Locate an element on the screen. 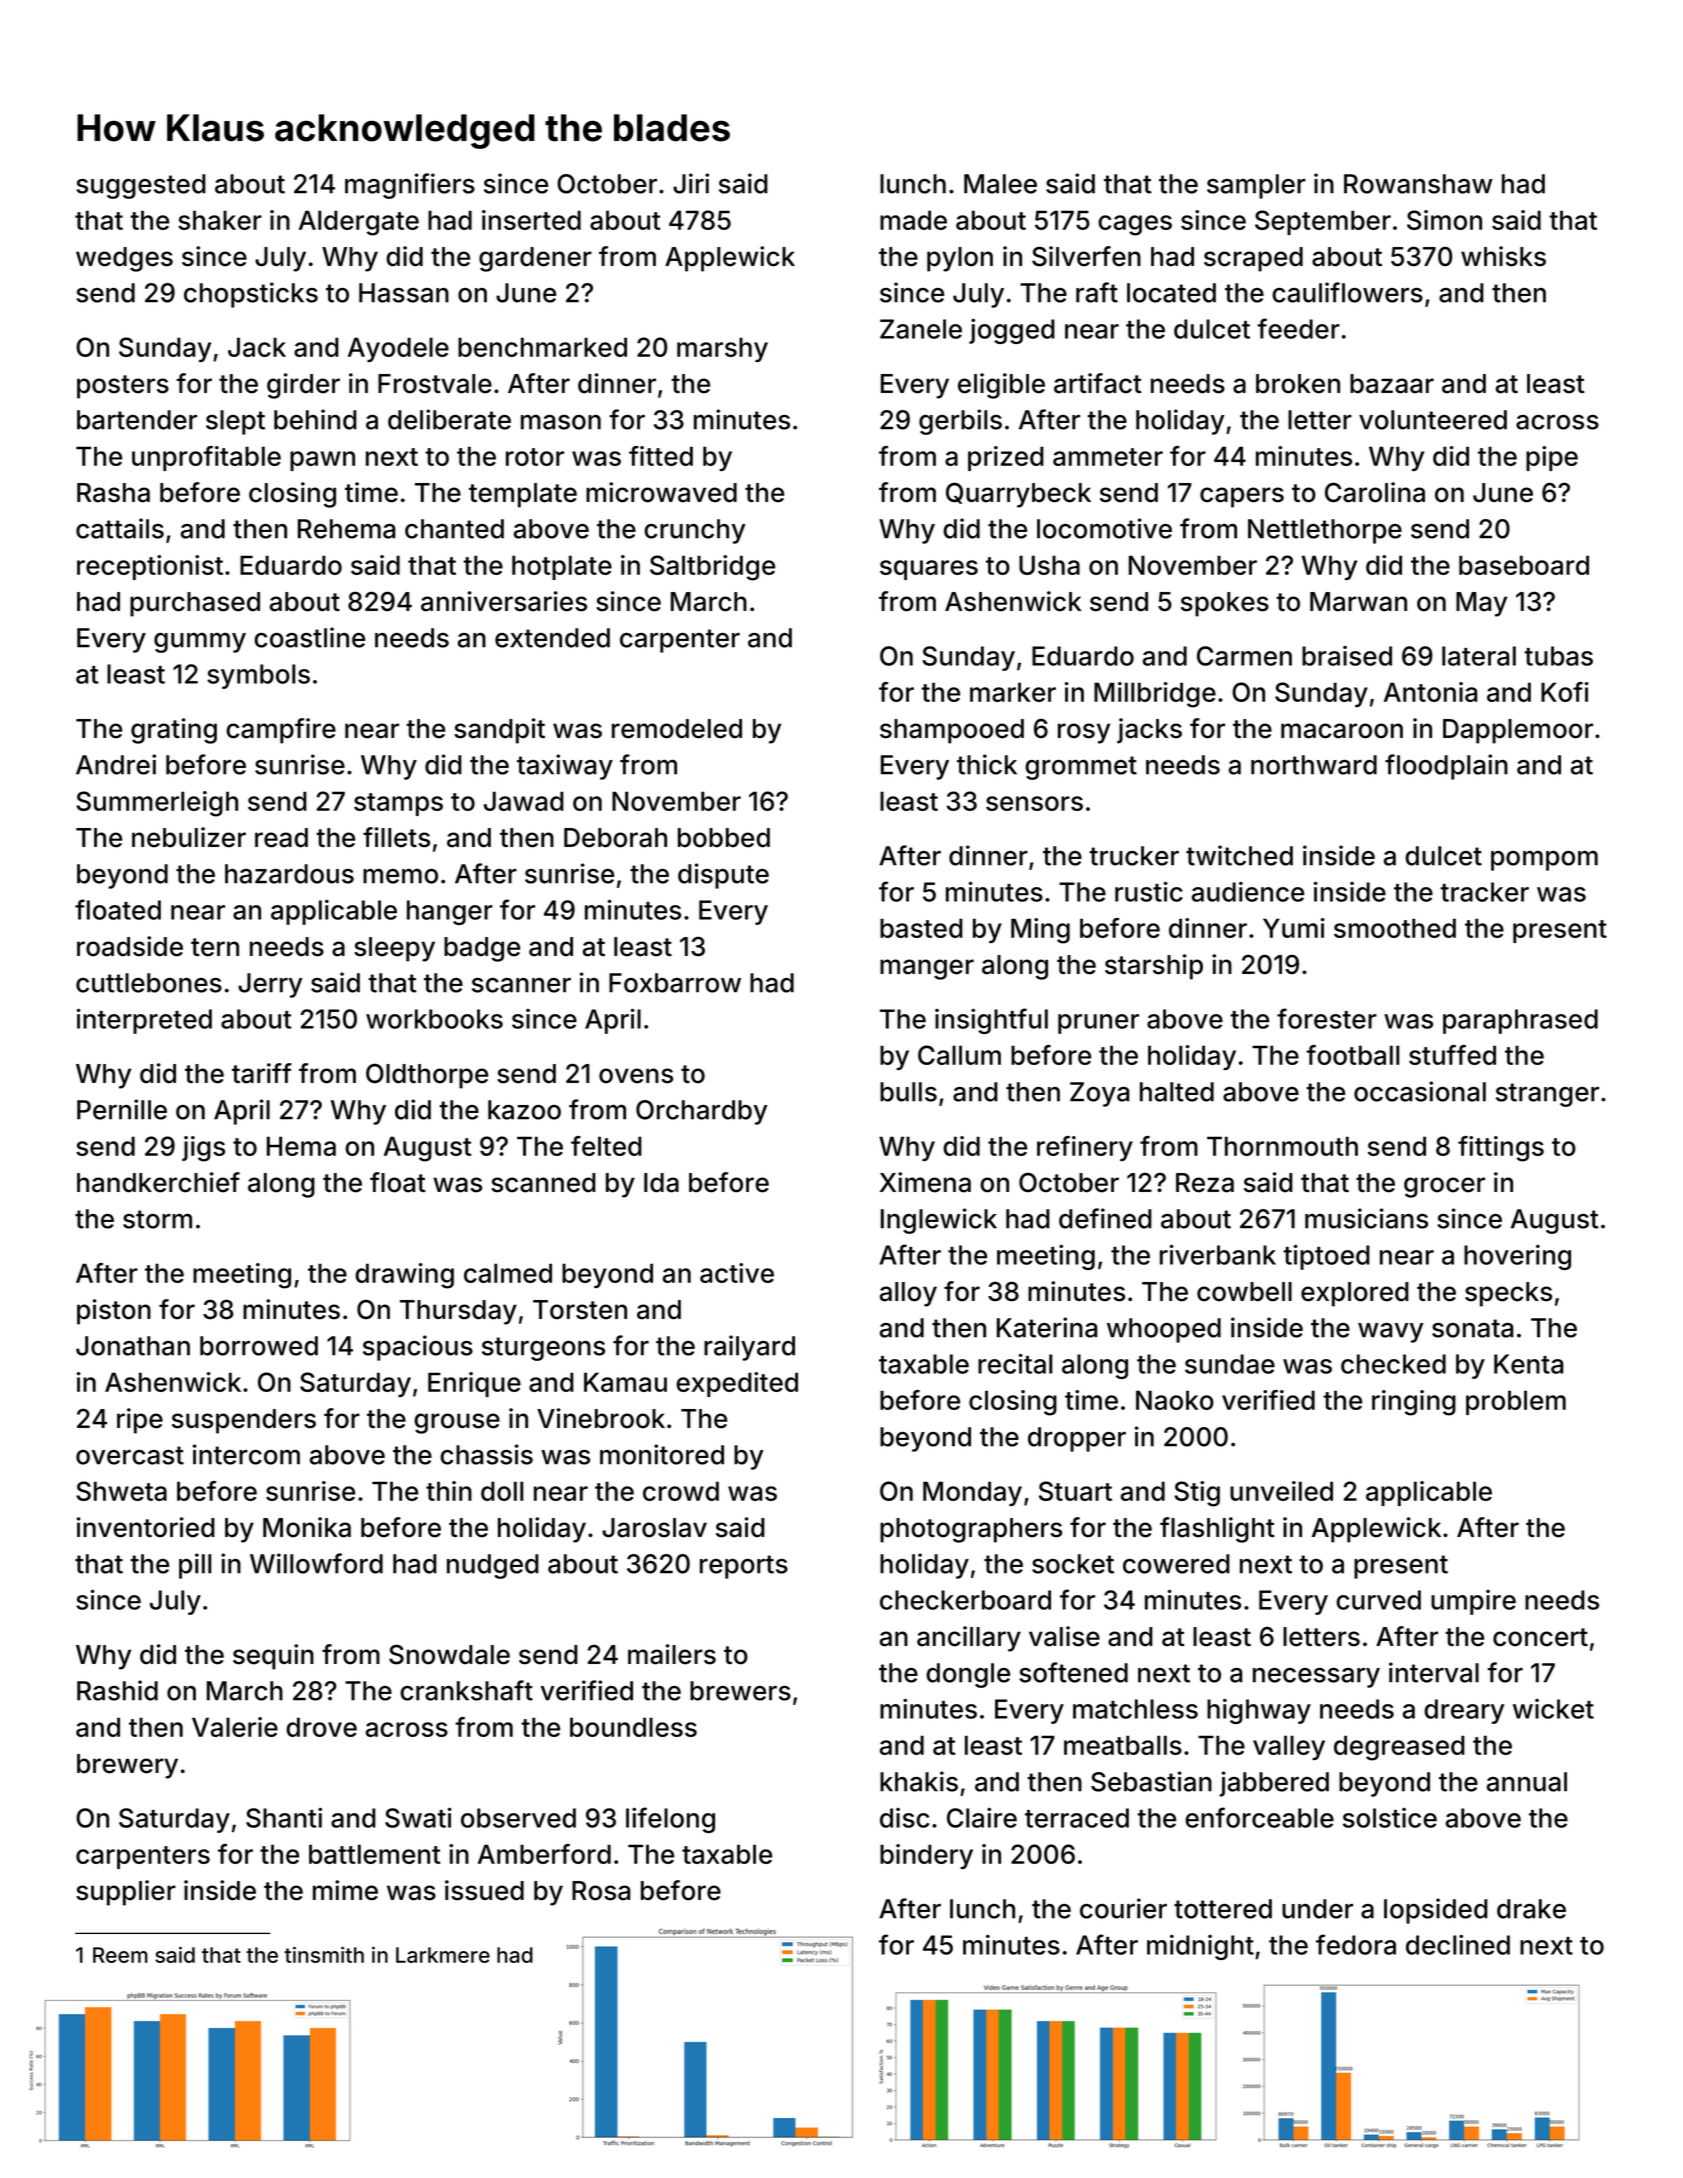 The image size is (1683, 2178). active is located at coordinates (737, 1273).
